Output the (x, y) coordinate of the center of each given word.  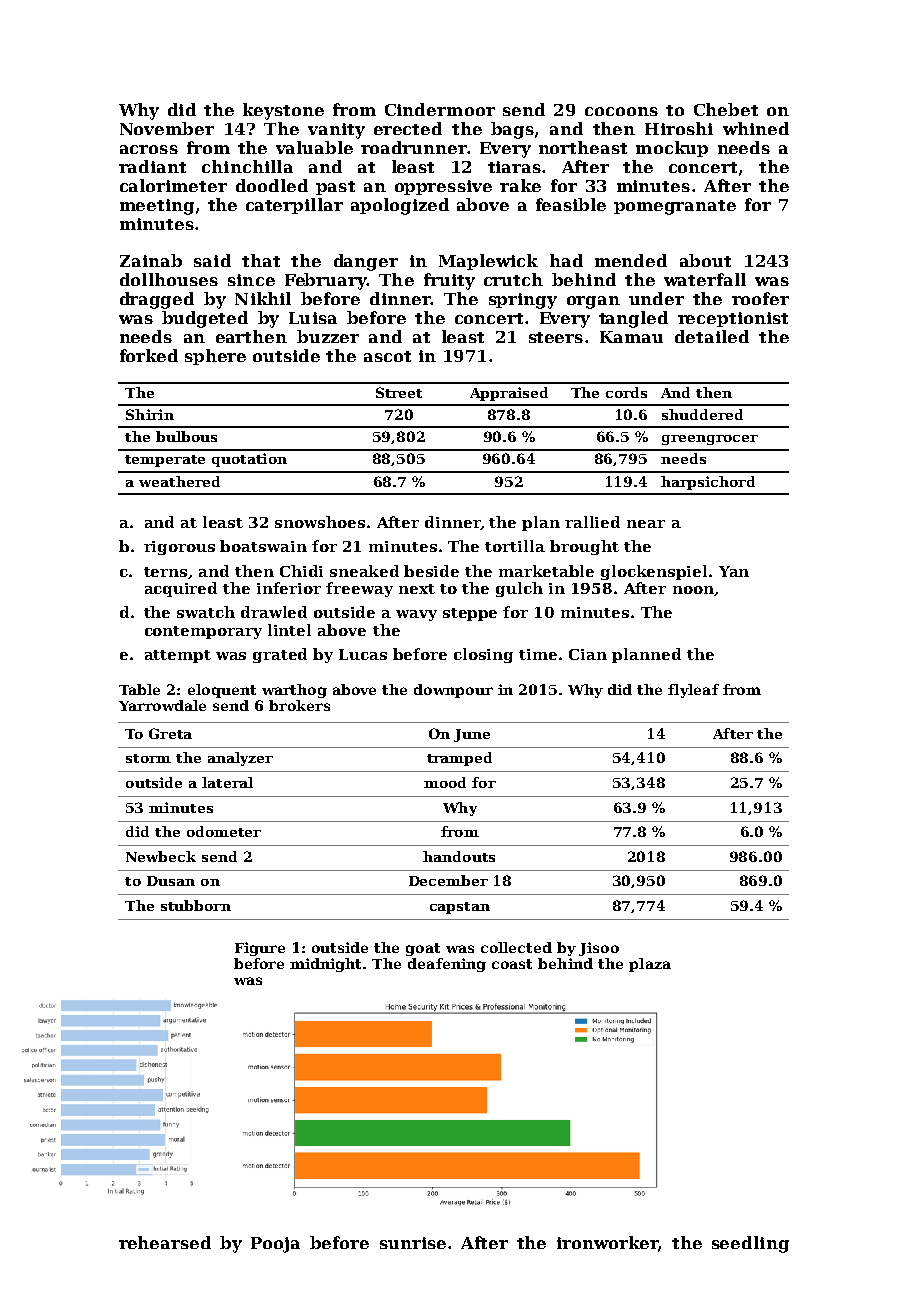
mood (445, 782)
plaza (650, 965)
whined (756, 128)
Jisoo (599, 949)
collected (516, 947)
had (566, 260)
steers (556, 337)
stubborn (196, 905)
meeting (157, 207)
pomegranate (675, 207)
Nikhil (263, 298)
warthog (294, 691)
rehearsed (165, 1242)
